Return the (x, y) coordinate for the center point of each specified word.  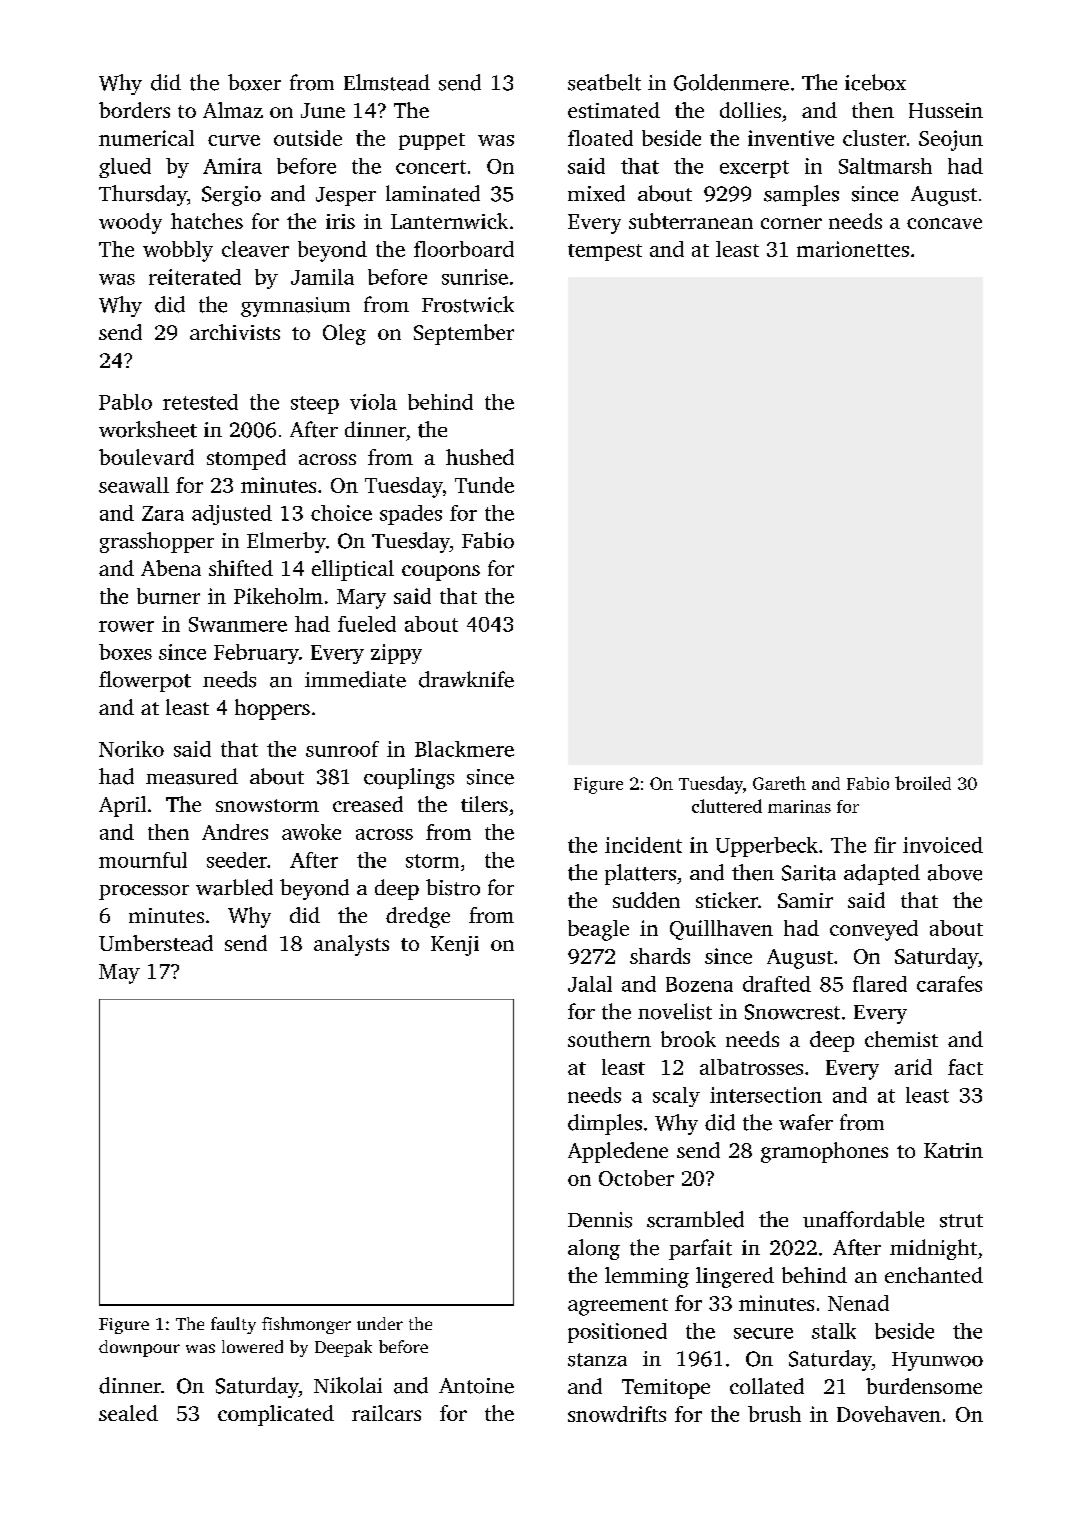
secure (763, 1333)
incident (643, 845)
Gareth (779, 783)
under (380, 1323)
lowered (252, 1346)
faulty (233, 1325)
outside (308, 138)
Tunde (484, 485)
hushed (480, 457)
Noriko (131, 749)
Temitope (666, 1389)
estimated (614, 110)
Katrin (953, 1150)
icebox (875, 82)
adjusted (232, 515)
